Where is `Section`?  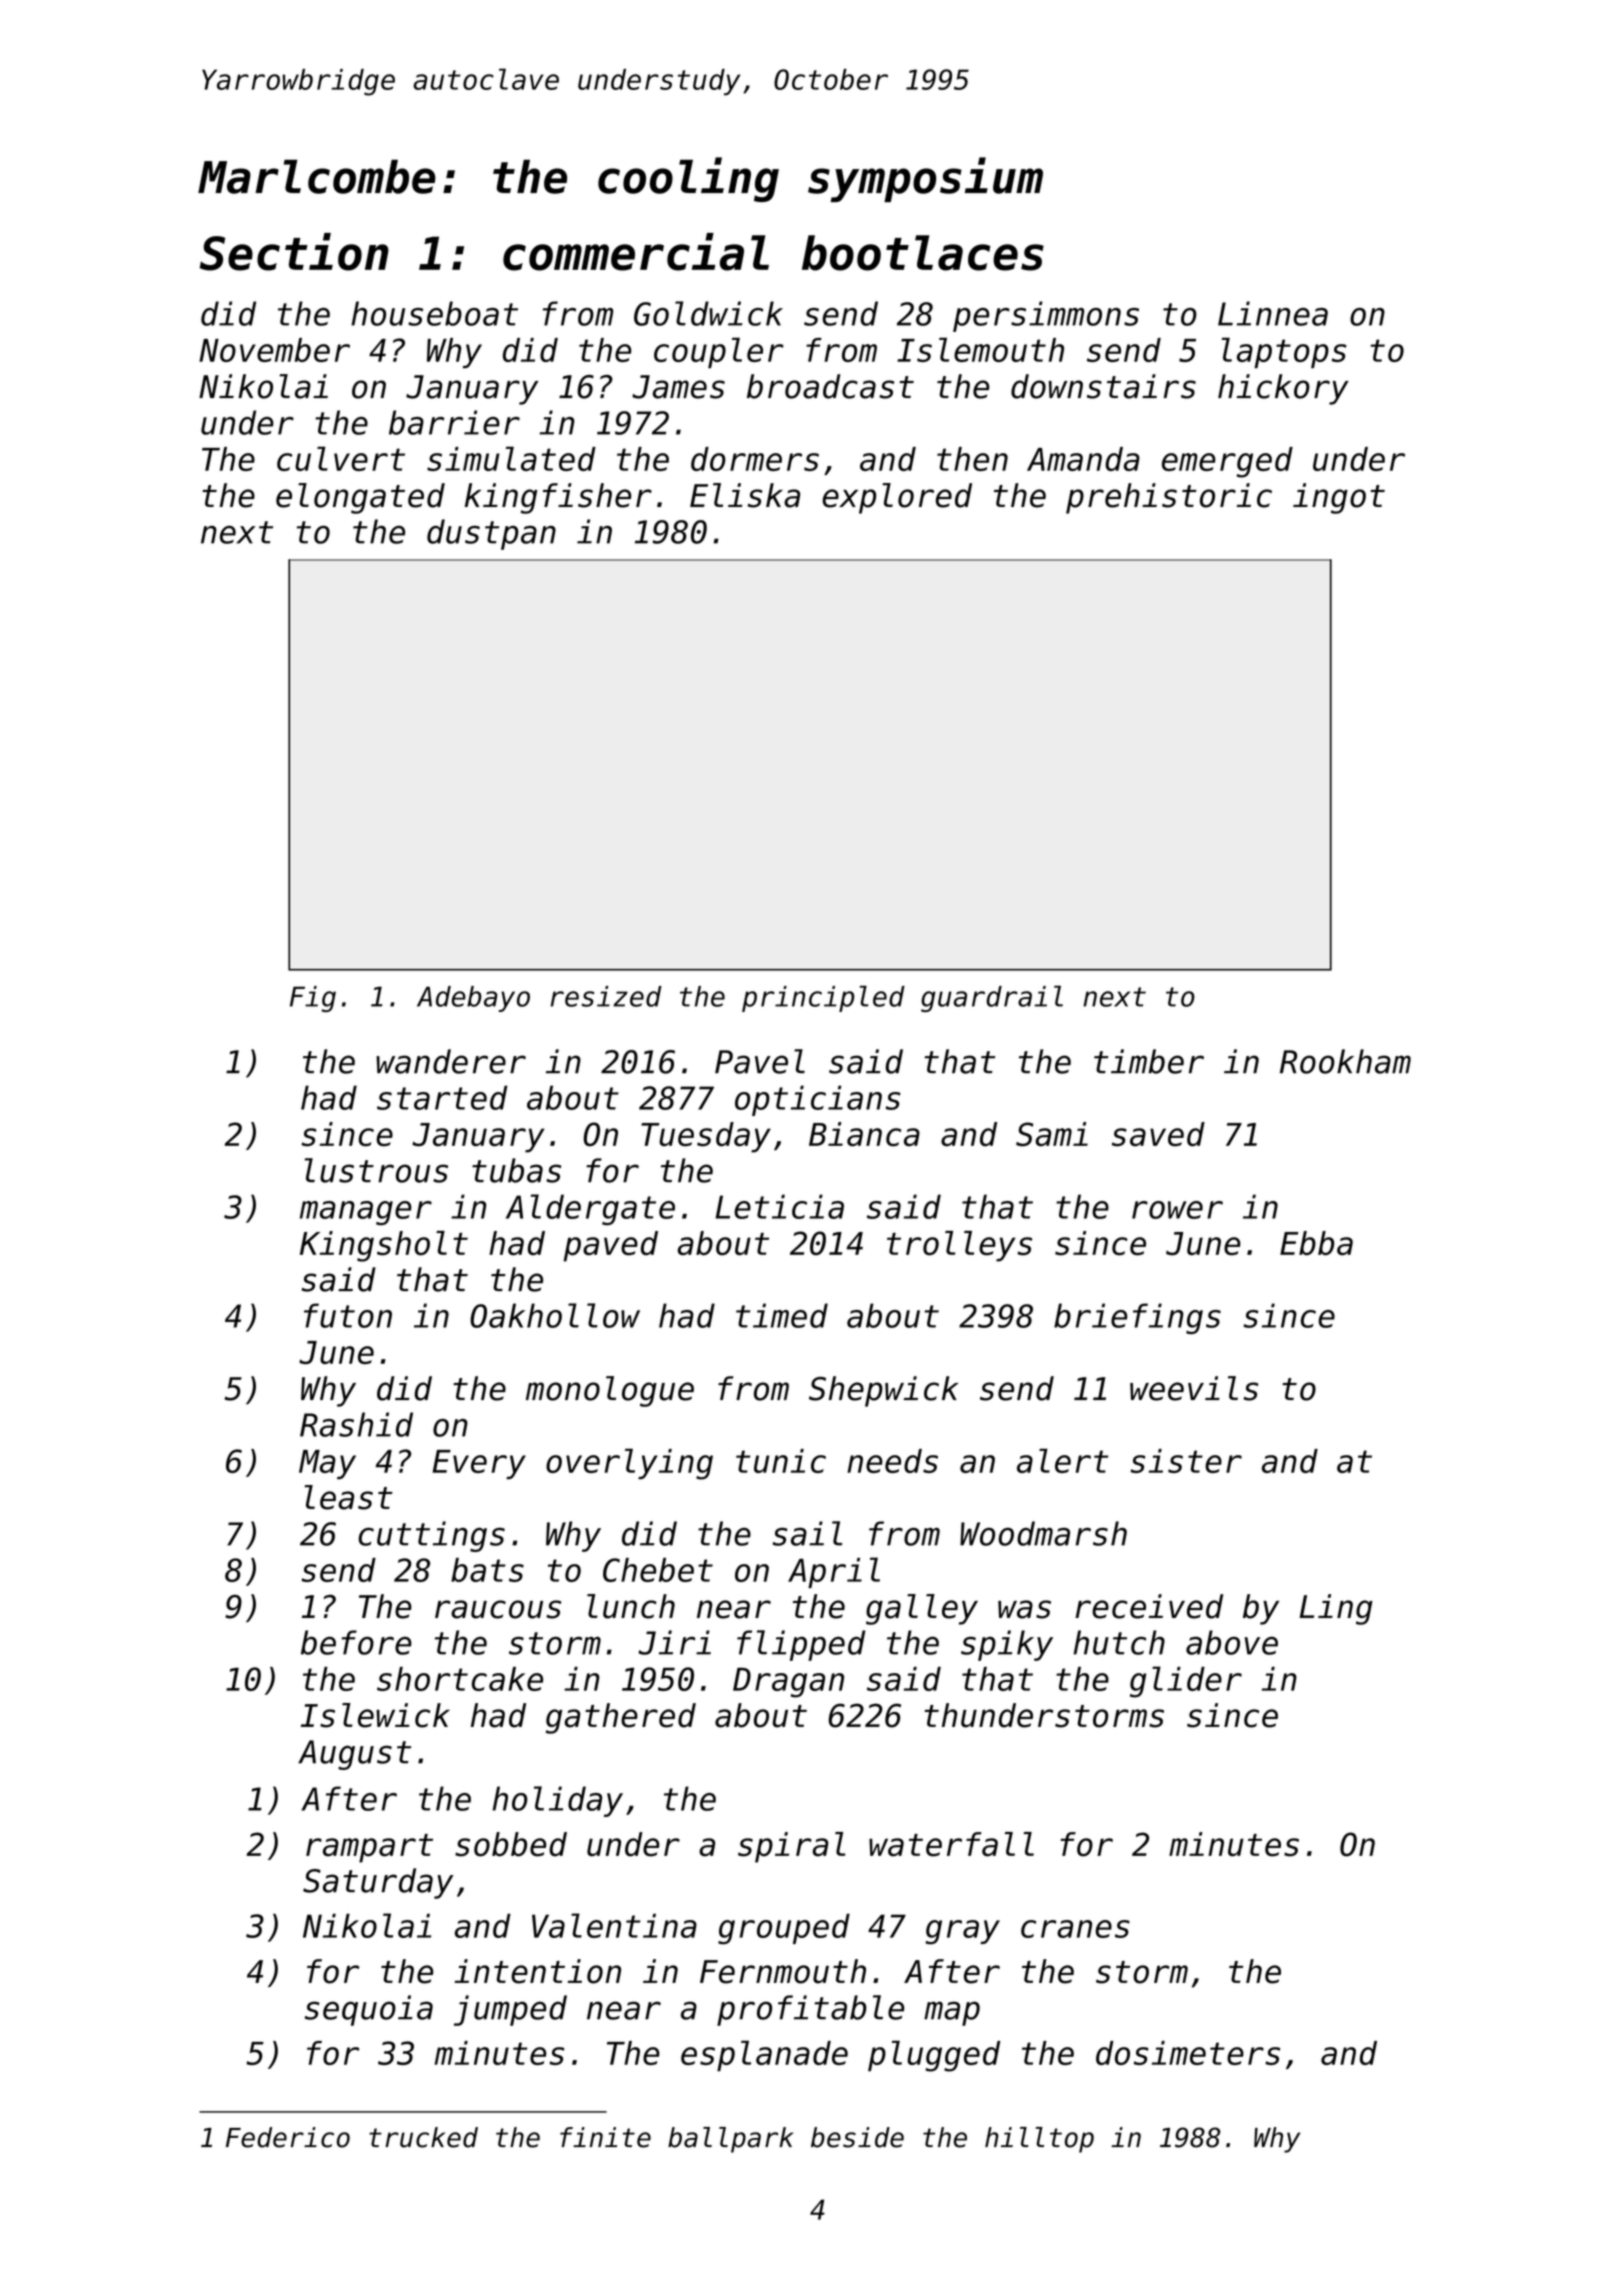 Section is located at coordinates (294, 252).
